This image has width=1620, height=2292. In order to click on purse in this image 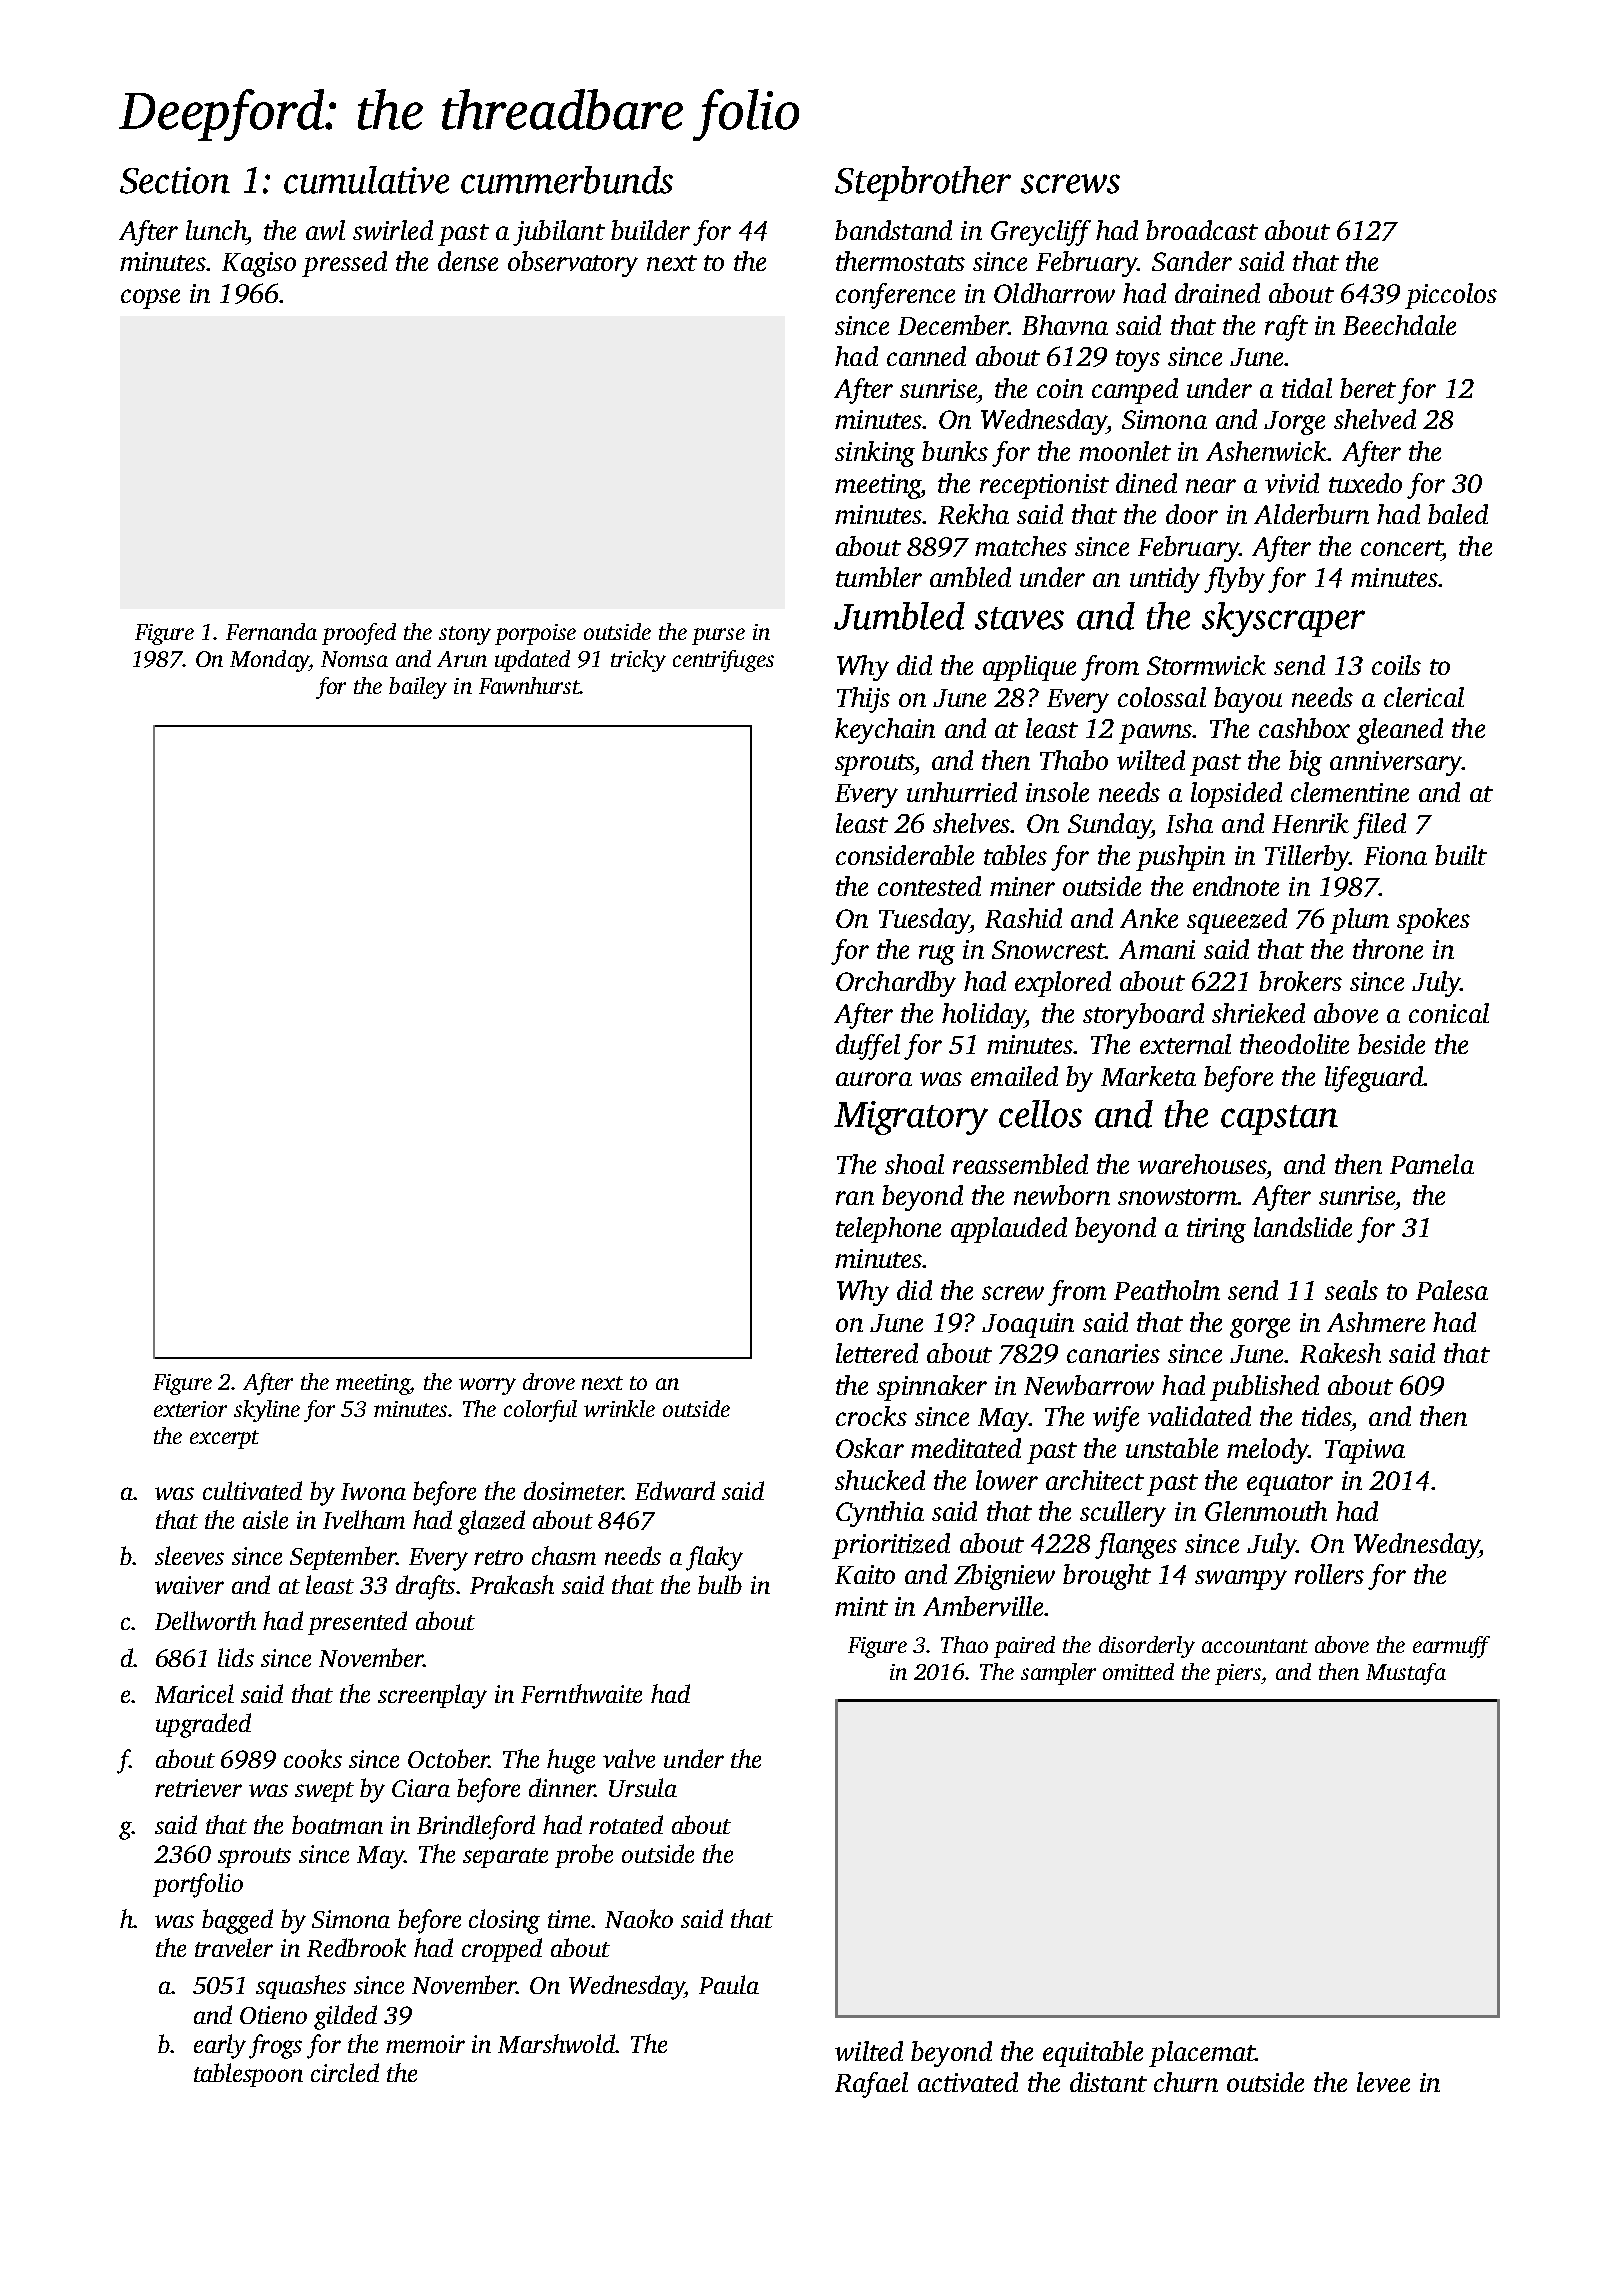, I will do `click(718, 636)`.
